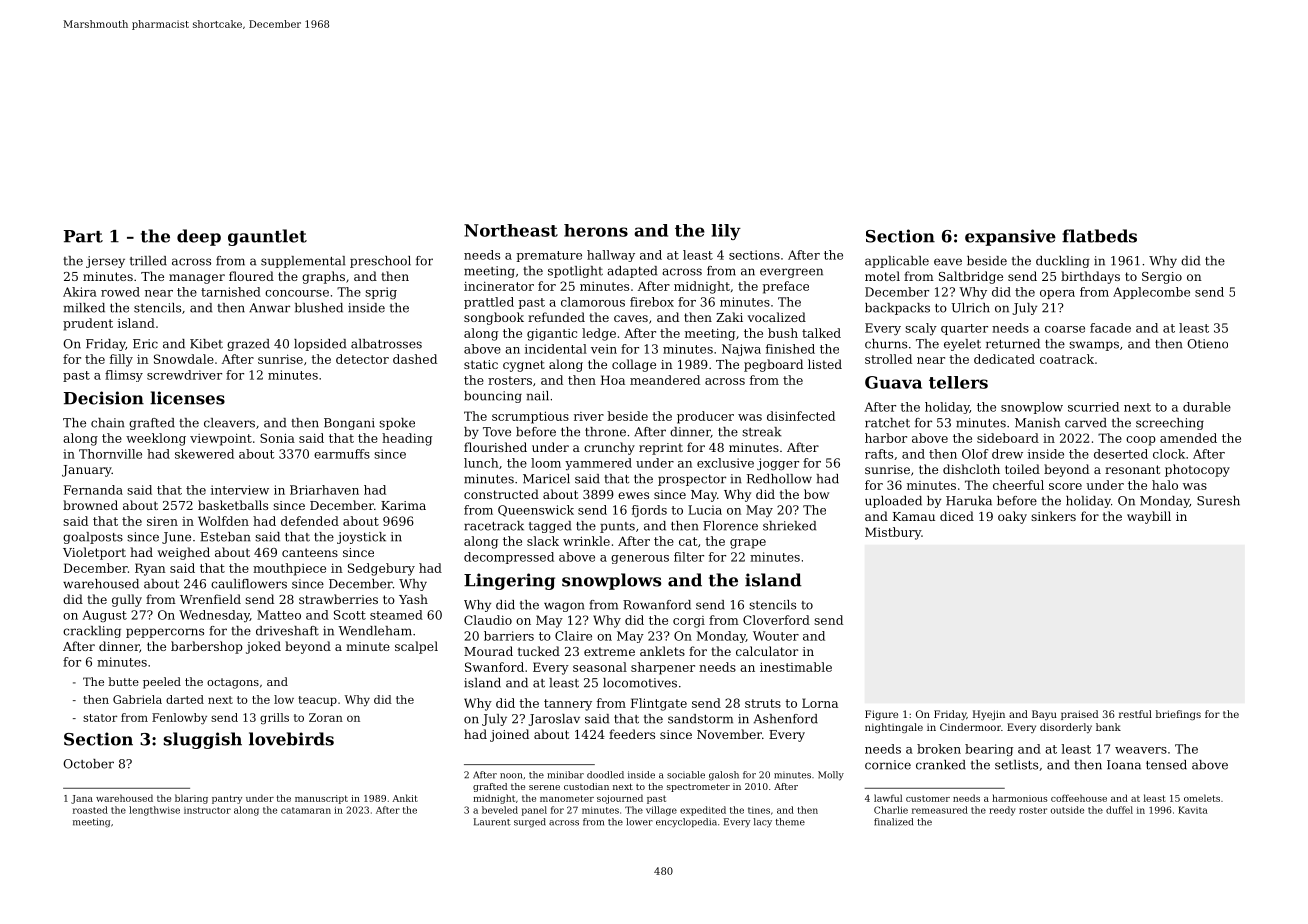 This image has height=924, width=1308. What do you see at coordinates (748, 544) in the image?
I see `grape` at bounding box center [748, 544].
